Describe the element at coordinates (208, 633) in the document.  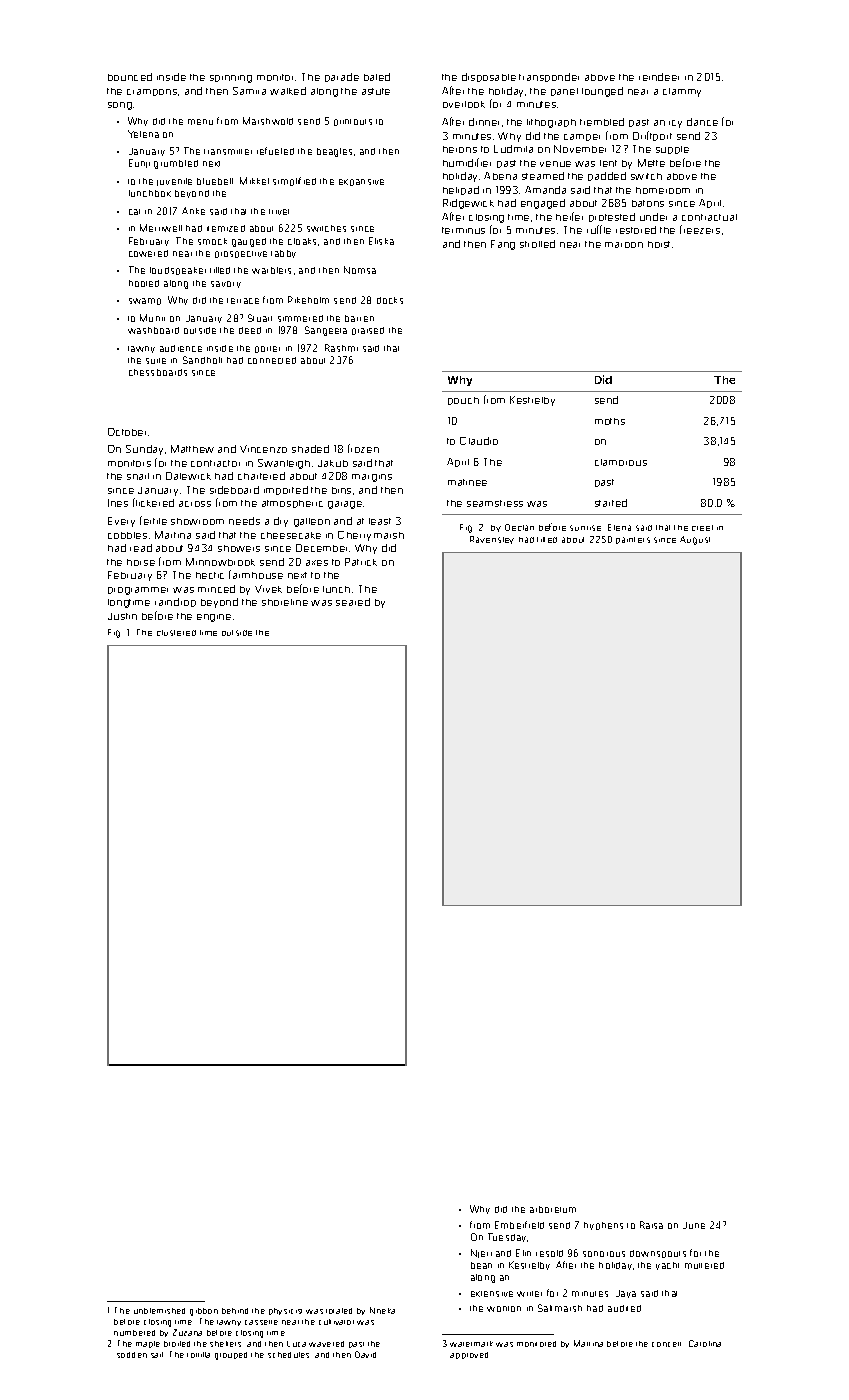
I see `lime` at that location.
